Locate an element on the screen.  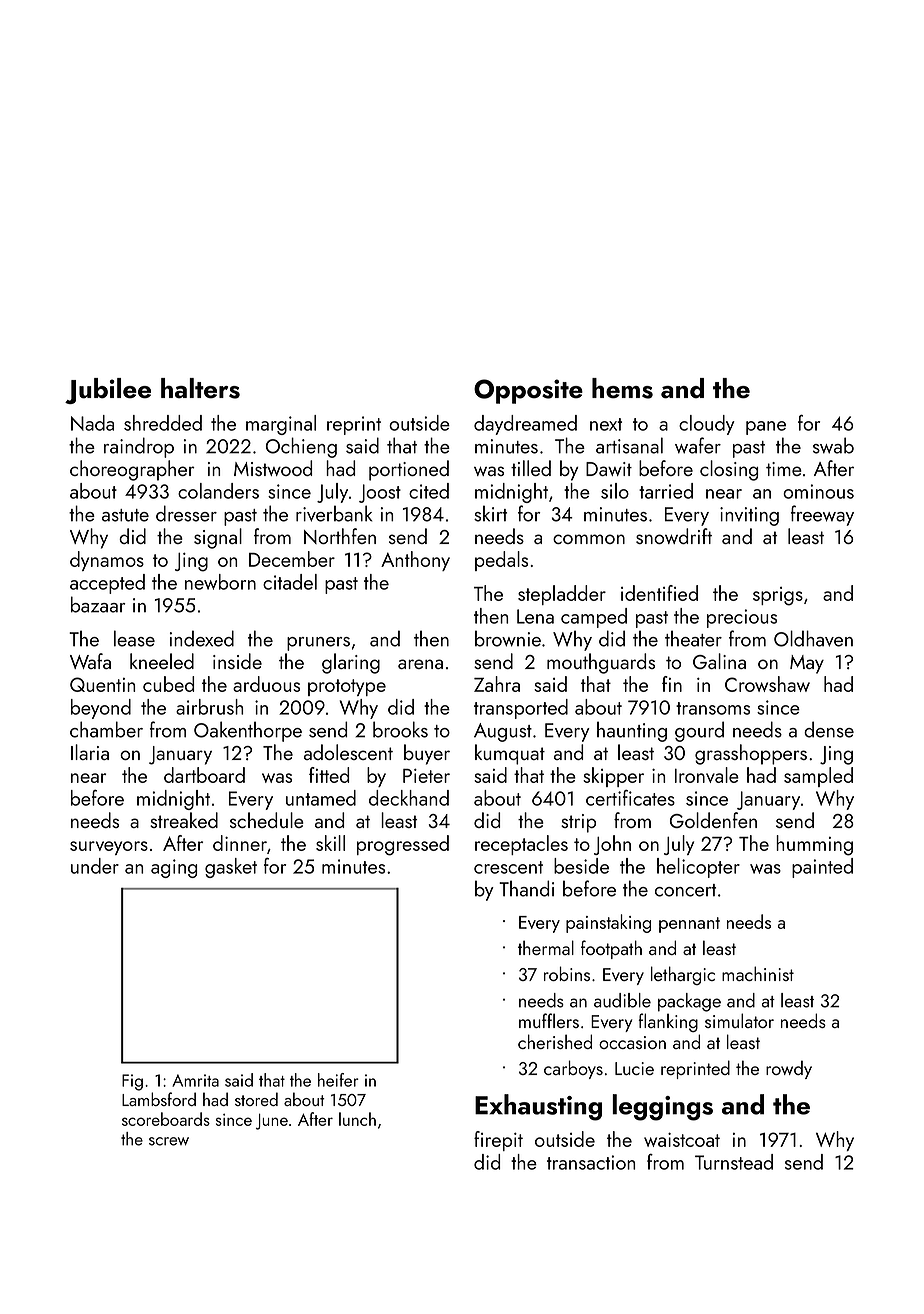
lease is located at coordinates (134, 638).
